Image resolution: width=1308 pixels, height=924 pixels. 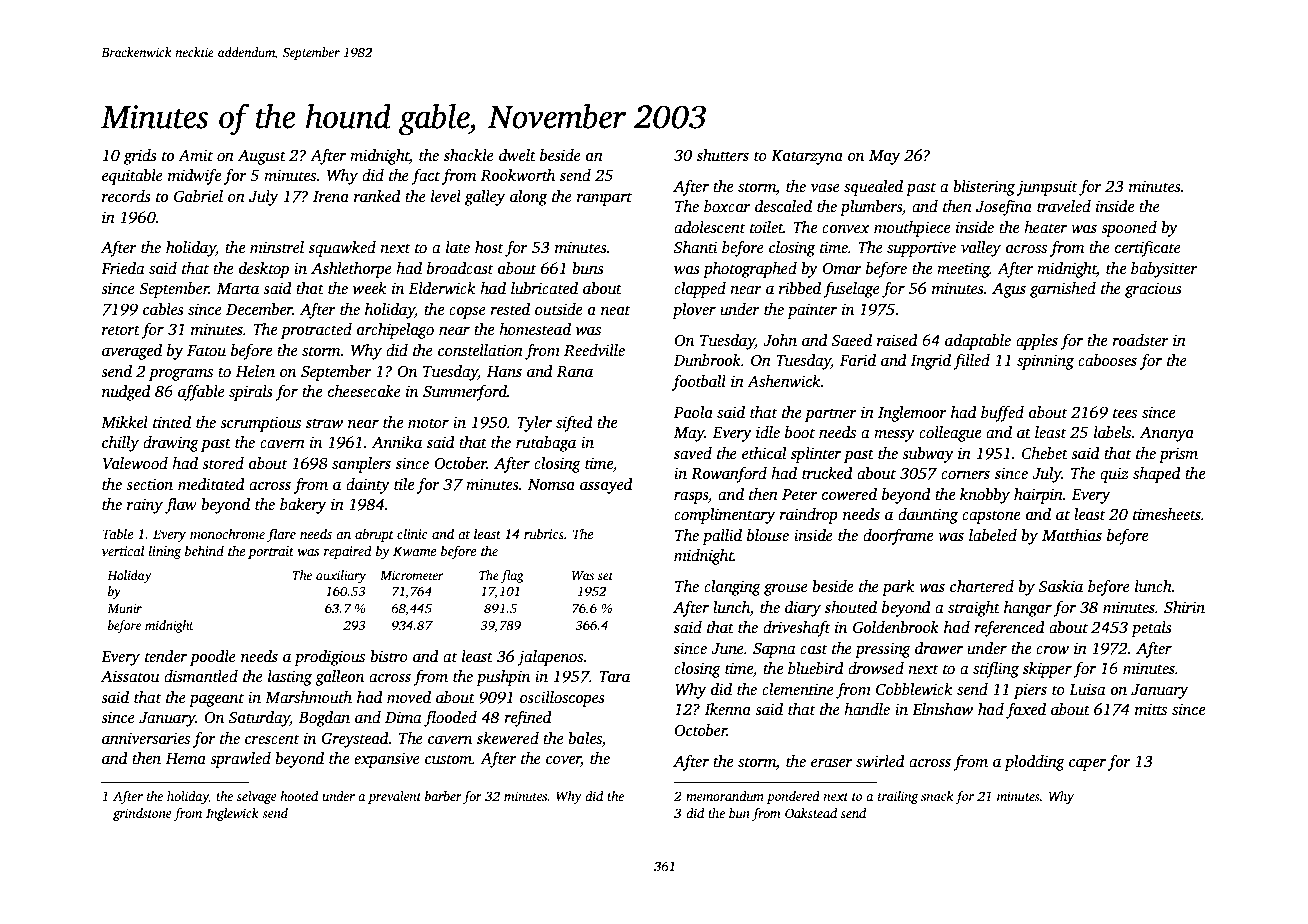 I want to click on Inglewick, so click(x=232, y=814).
